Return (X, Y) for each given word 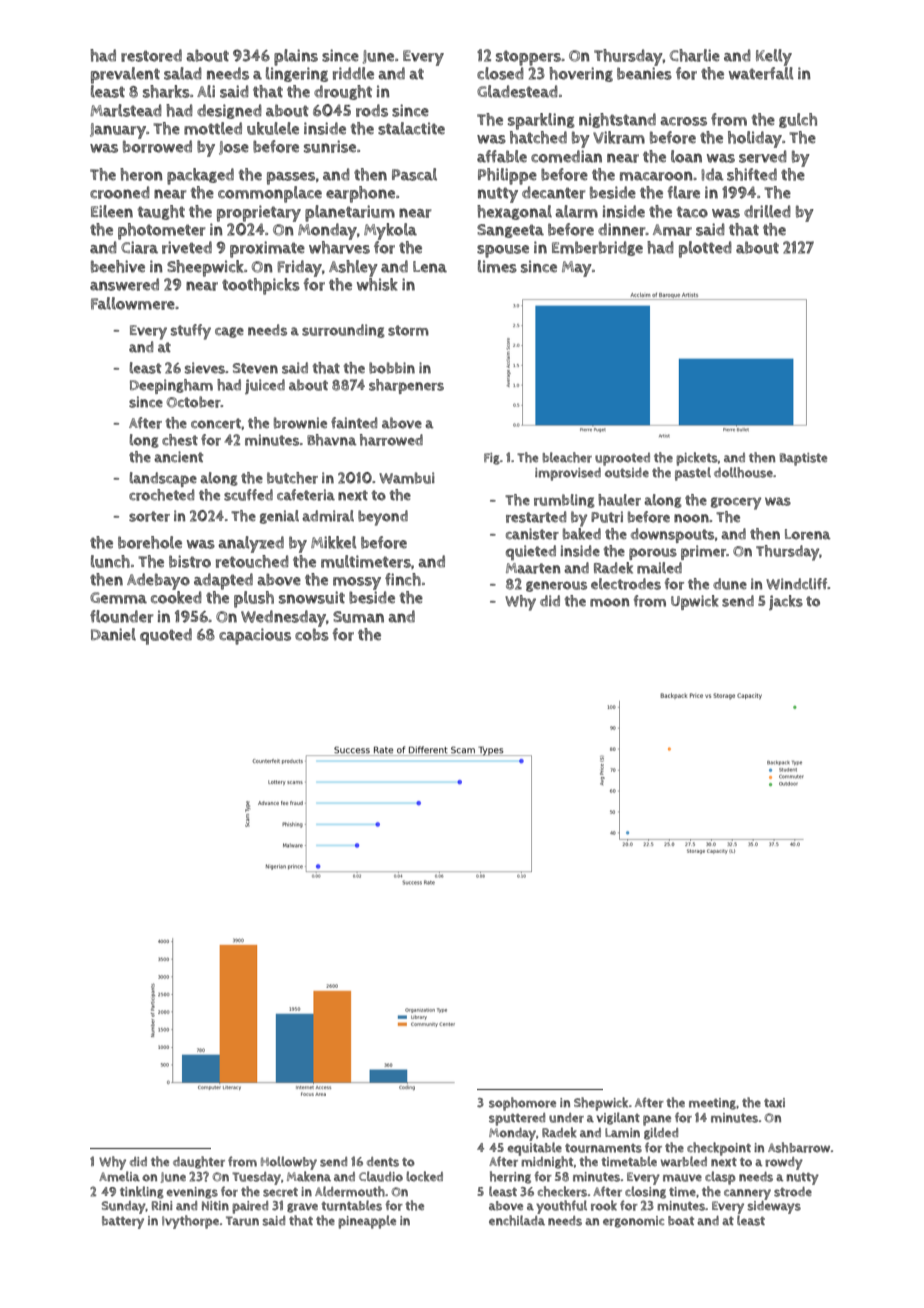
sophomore (522, 1104)
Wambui (407, 478)
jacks (786, 602)
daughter (199, 1162)
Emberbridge (597, 248)
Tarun (242, 1221)
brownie (300, 423)
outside (627, 472)
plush (254, 599)
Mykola (390, 231)
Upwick (694, 602)
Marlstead (126, 110)
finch (403, 579)
